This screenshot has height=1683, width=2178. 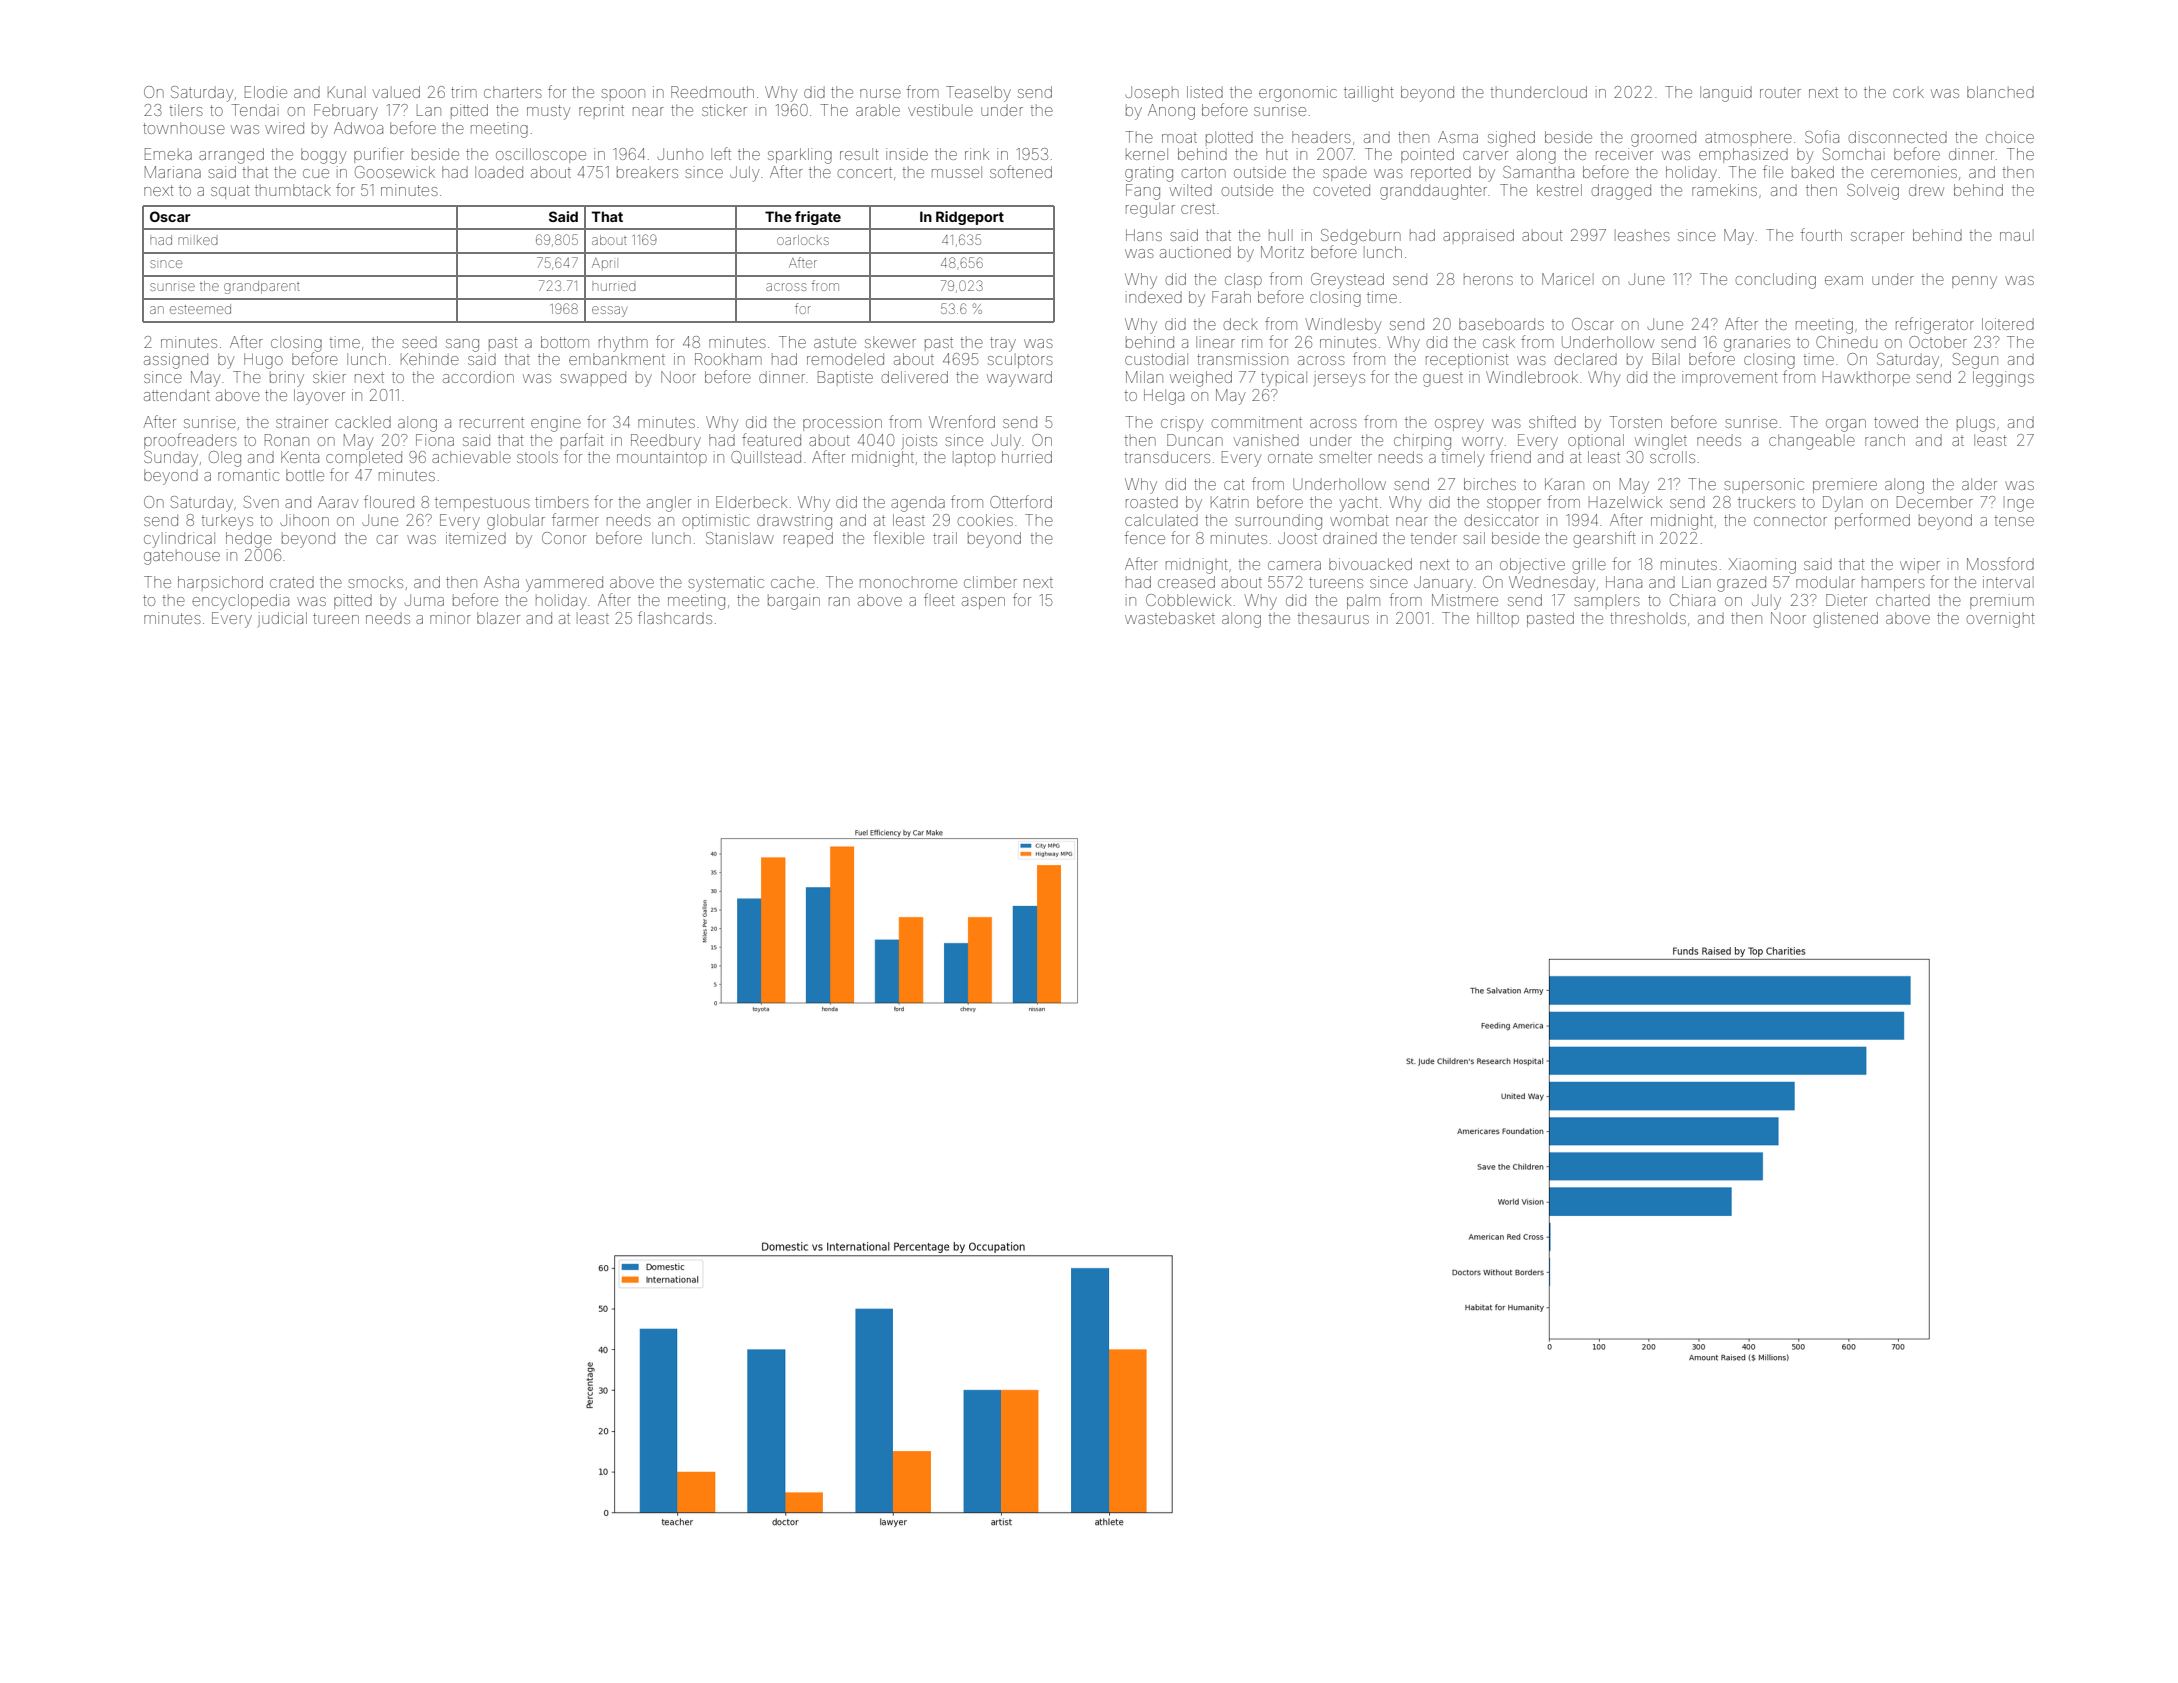 What do you see at coordinates (220, 583) in the screenshot?
I see `harpsichord` at bounding box center [220, 583].
